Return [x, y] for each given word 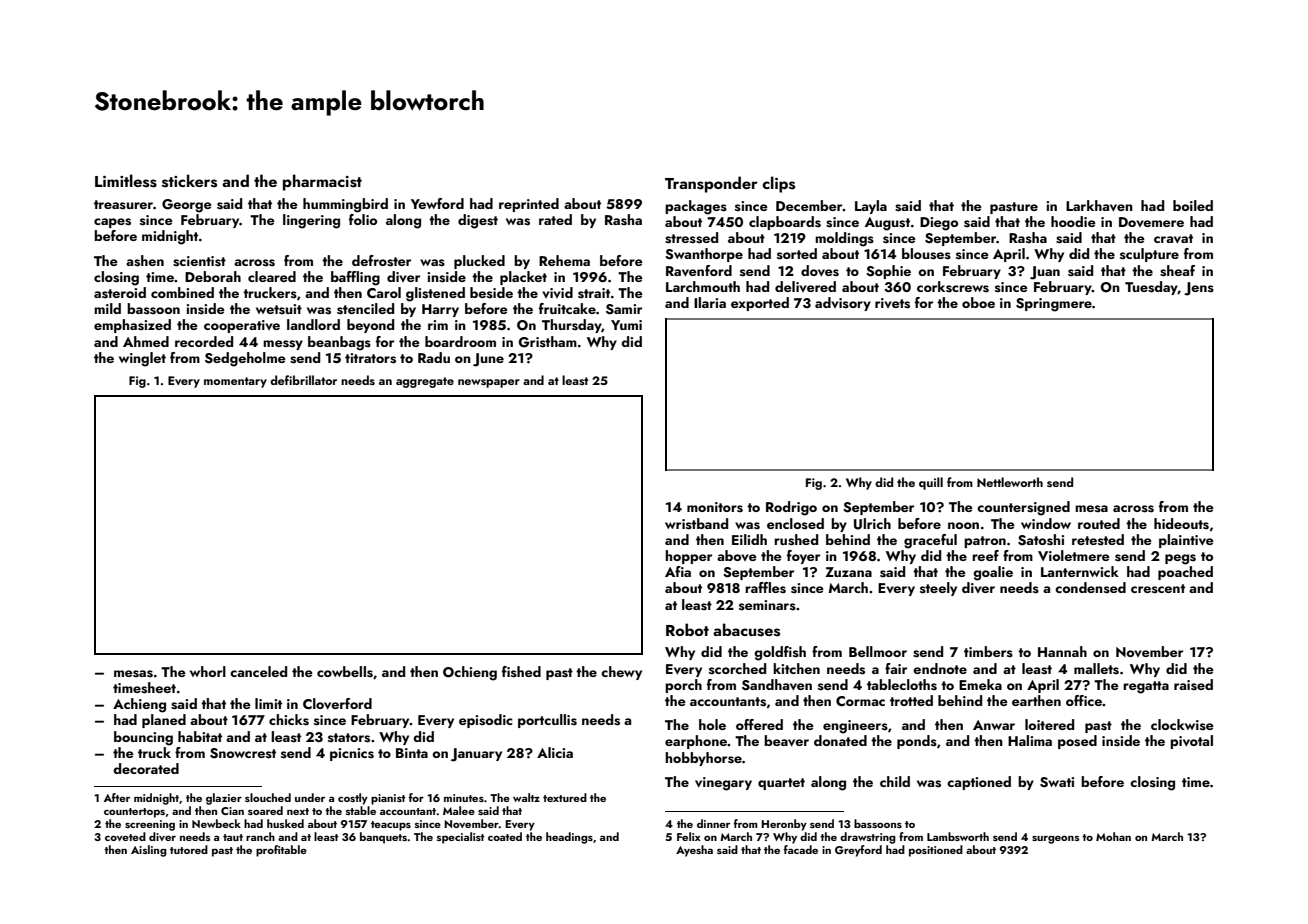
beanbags [339, 343]
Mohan [1113, 836]
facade [801, 849]
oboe [978, 302]
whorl [208, 671]
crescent [1158, 589]
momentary [235, 382]
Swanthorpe [704, 255]
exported [760, 304]
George [187, 206]
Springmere [1054, 305]
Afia [678, 571]
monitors [715, 507]
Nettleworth [1010, 482]
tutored [189, 849]
